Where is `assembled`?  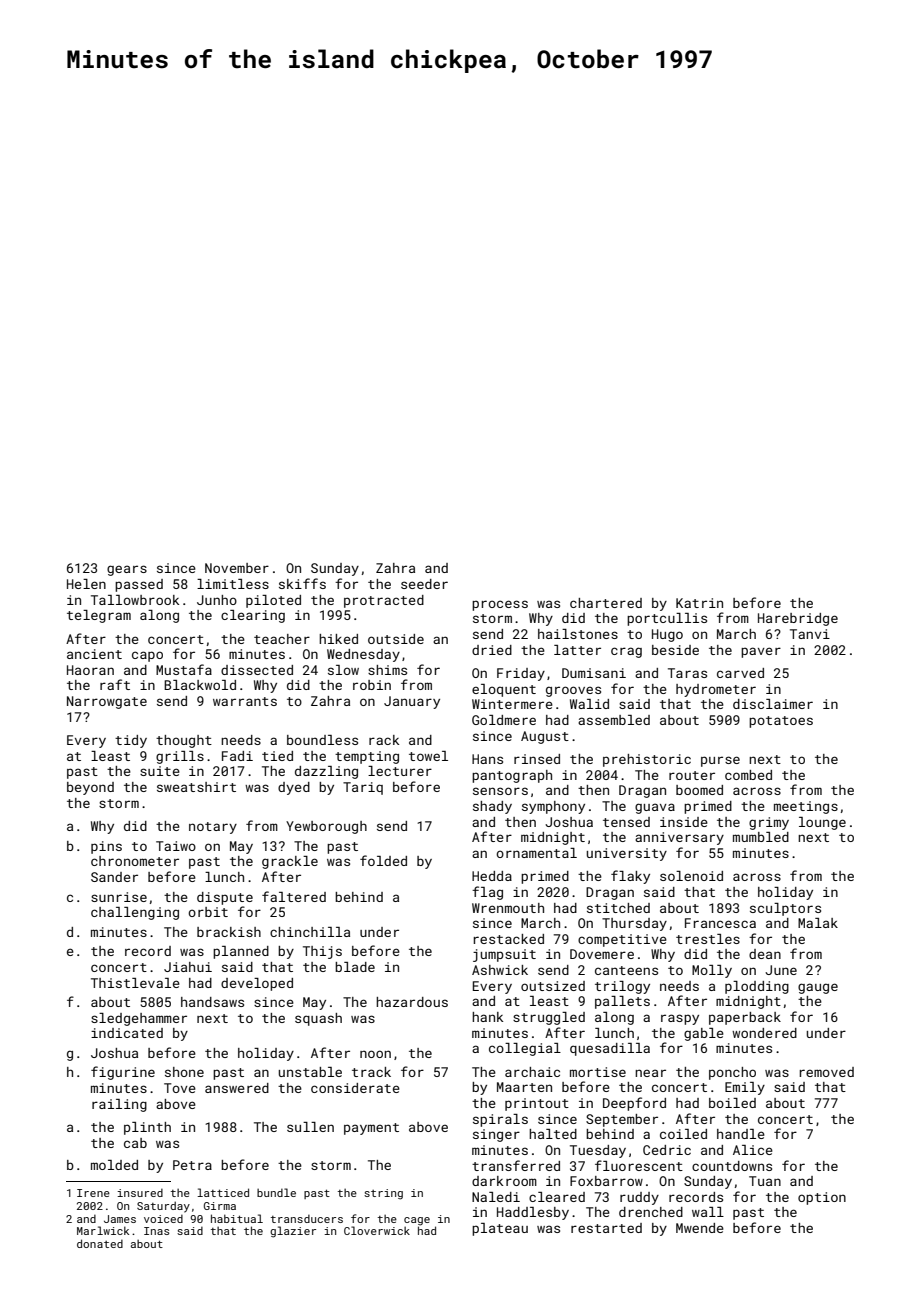 assembled is located at coordinates (614, 720).
